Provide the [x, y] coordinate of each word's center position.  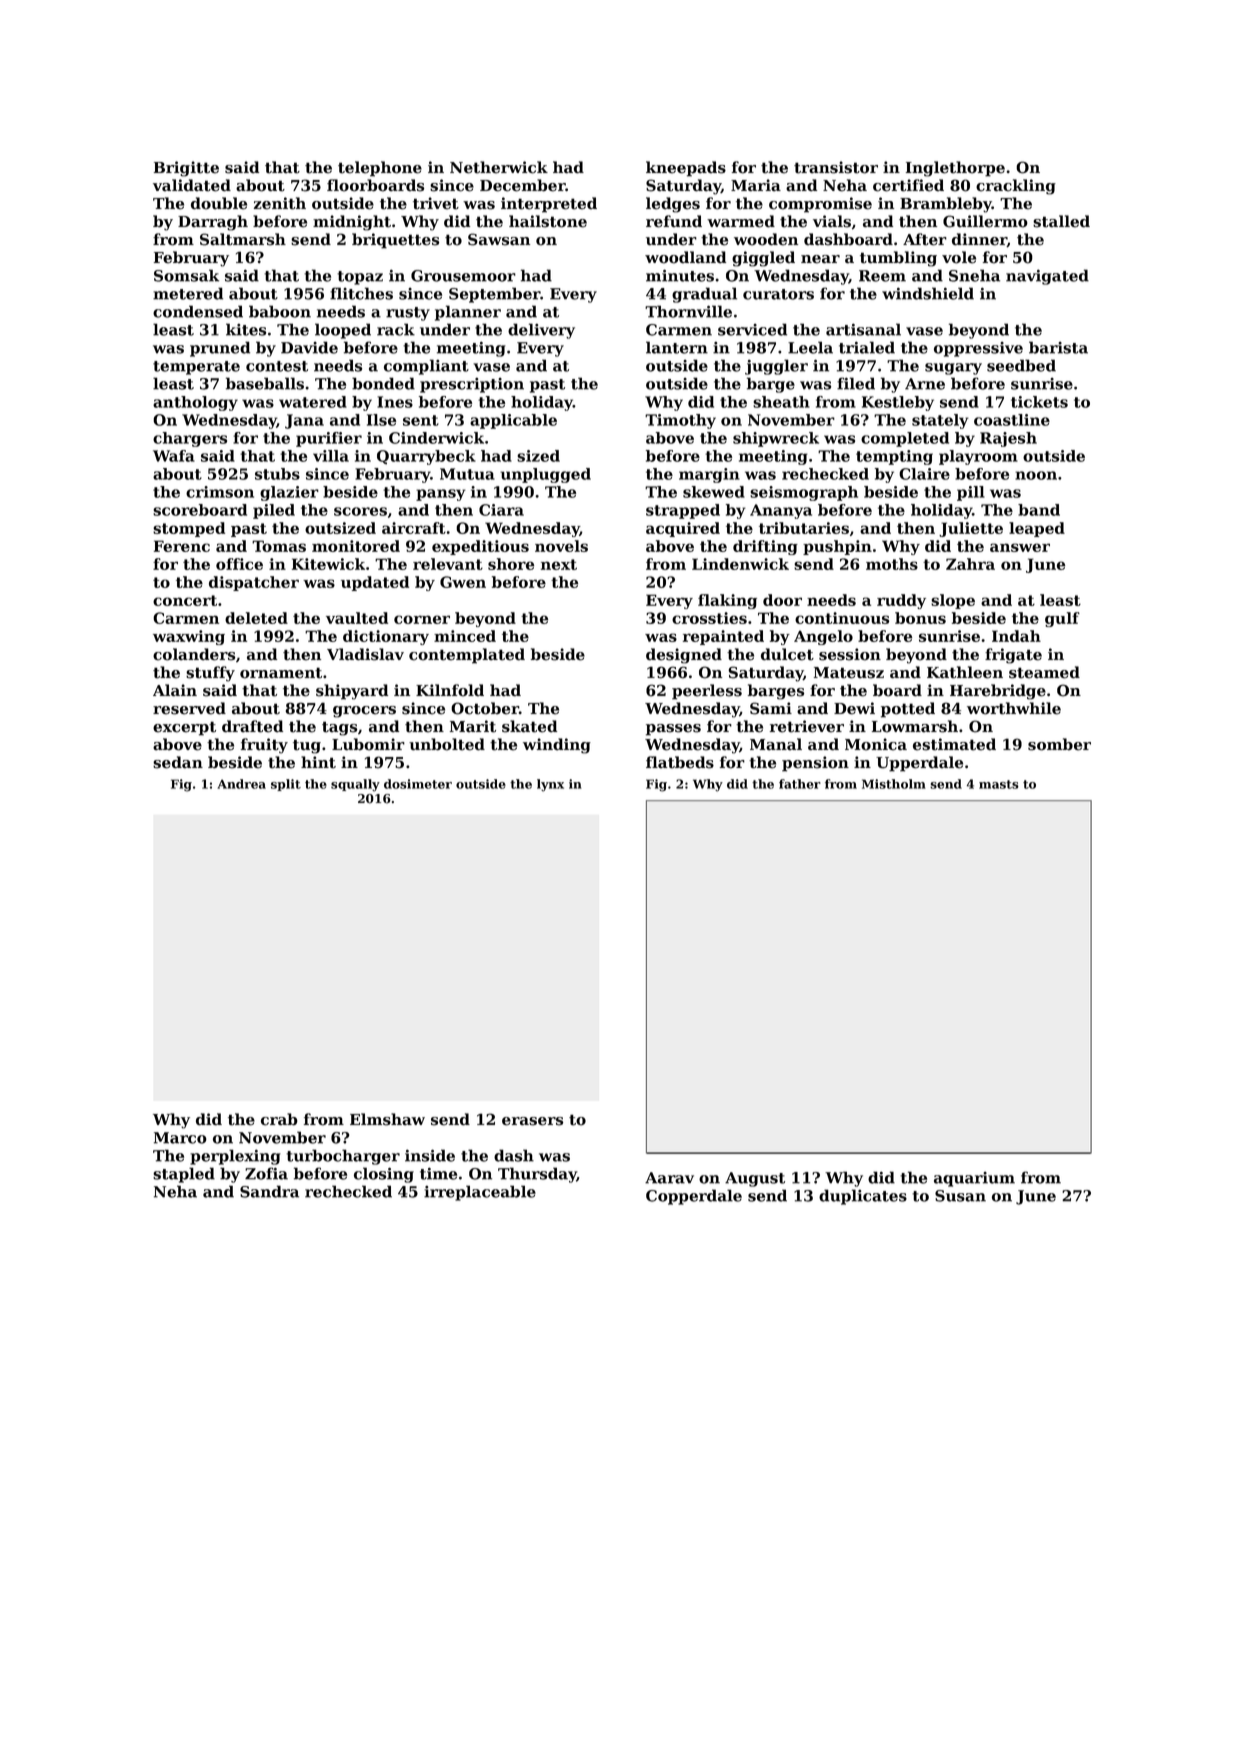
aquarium [974, 1179]
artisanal [863, 329]
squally [355, 785]
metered [188, 293]
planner [468, 313]
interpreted [549, 205]
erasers [532, 1121]
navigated [1047, 277]
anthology [195, 403]
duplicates [863, 1197]
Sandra [269, 1191]
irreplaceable [480, 1193]
